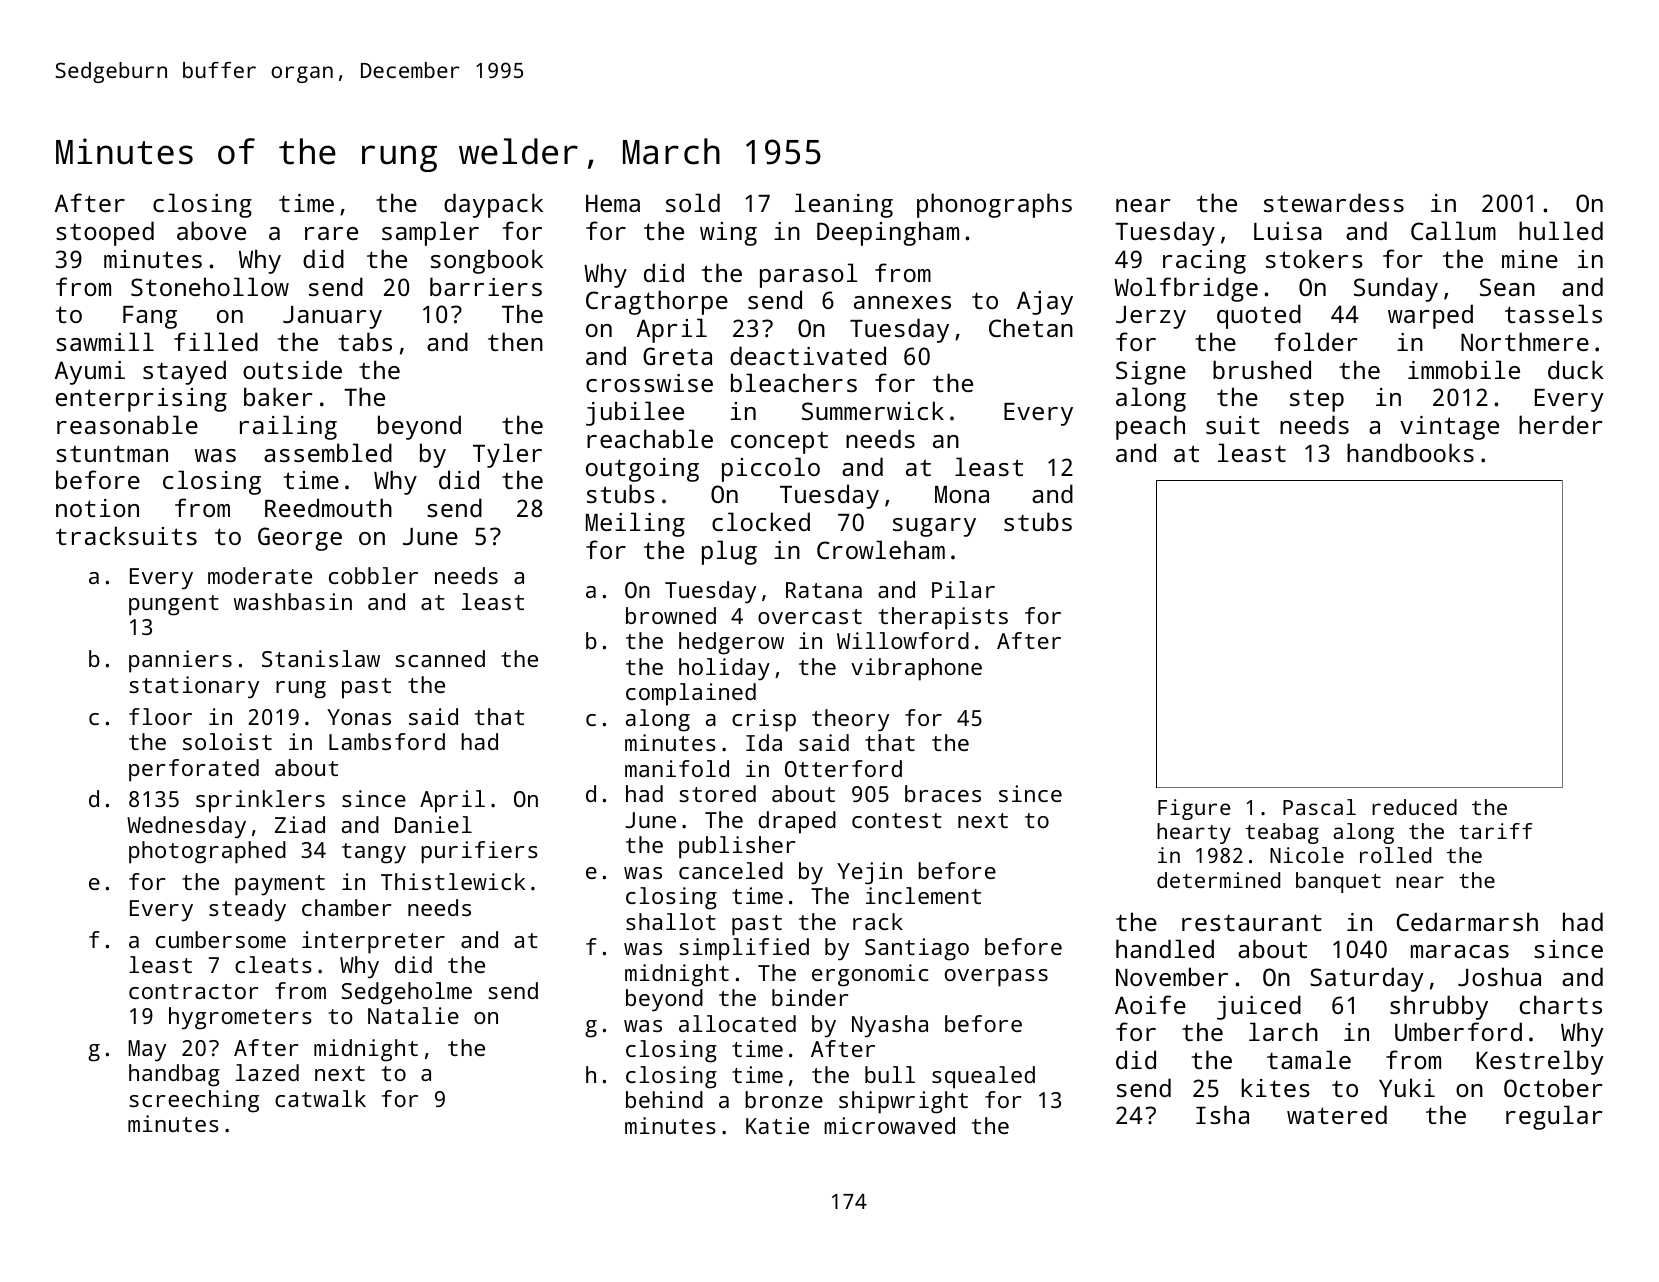 This document has width=1659, height=1282. What do you see at coordinates (677, 768) in the document?
I see `manifold` at bounding box center [677, 768].
